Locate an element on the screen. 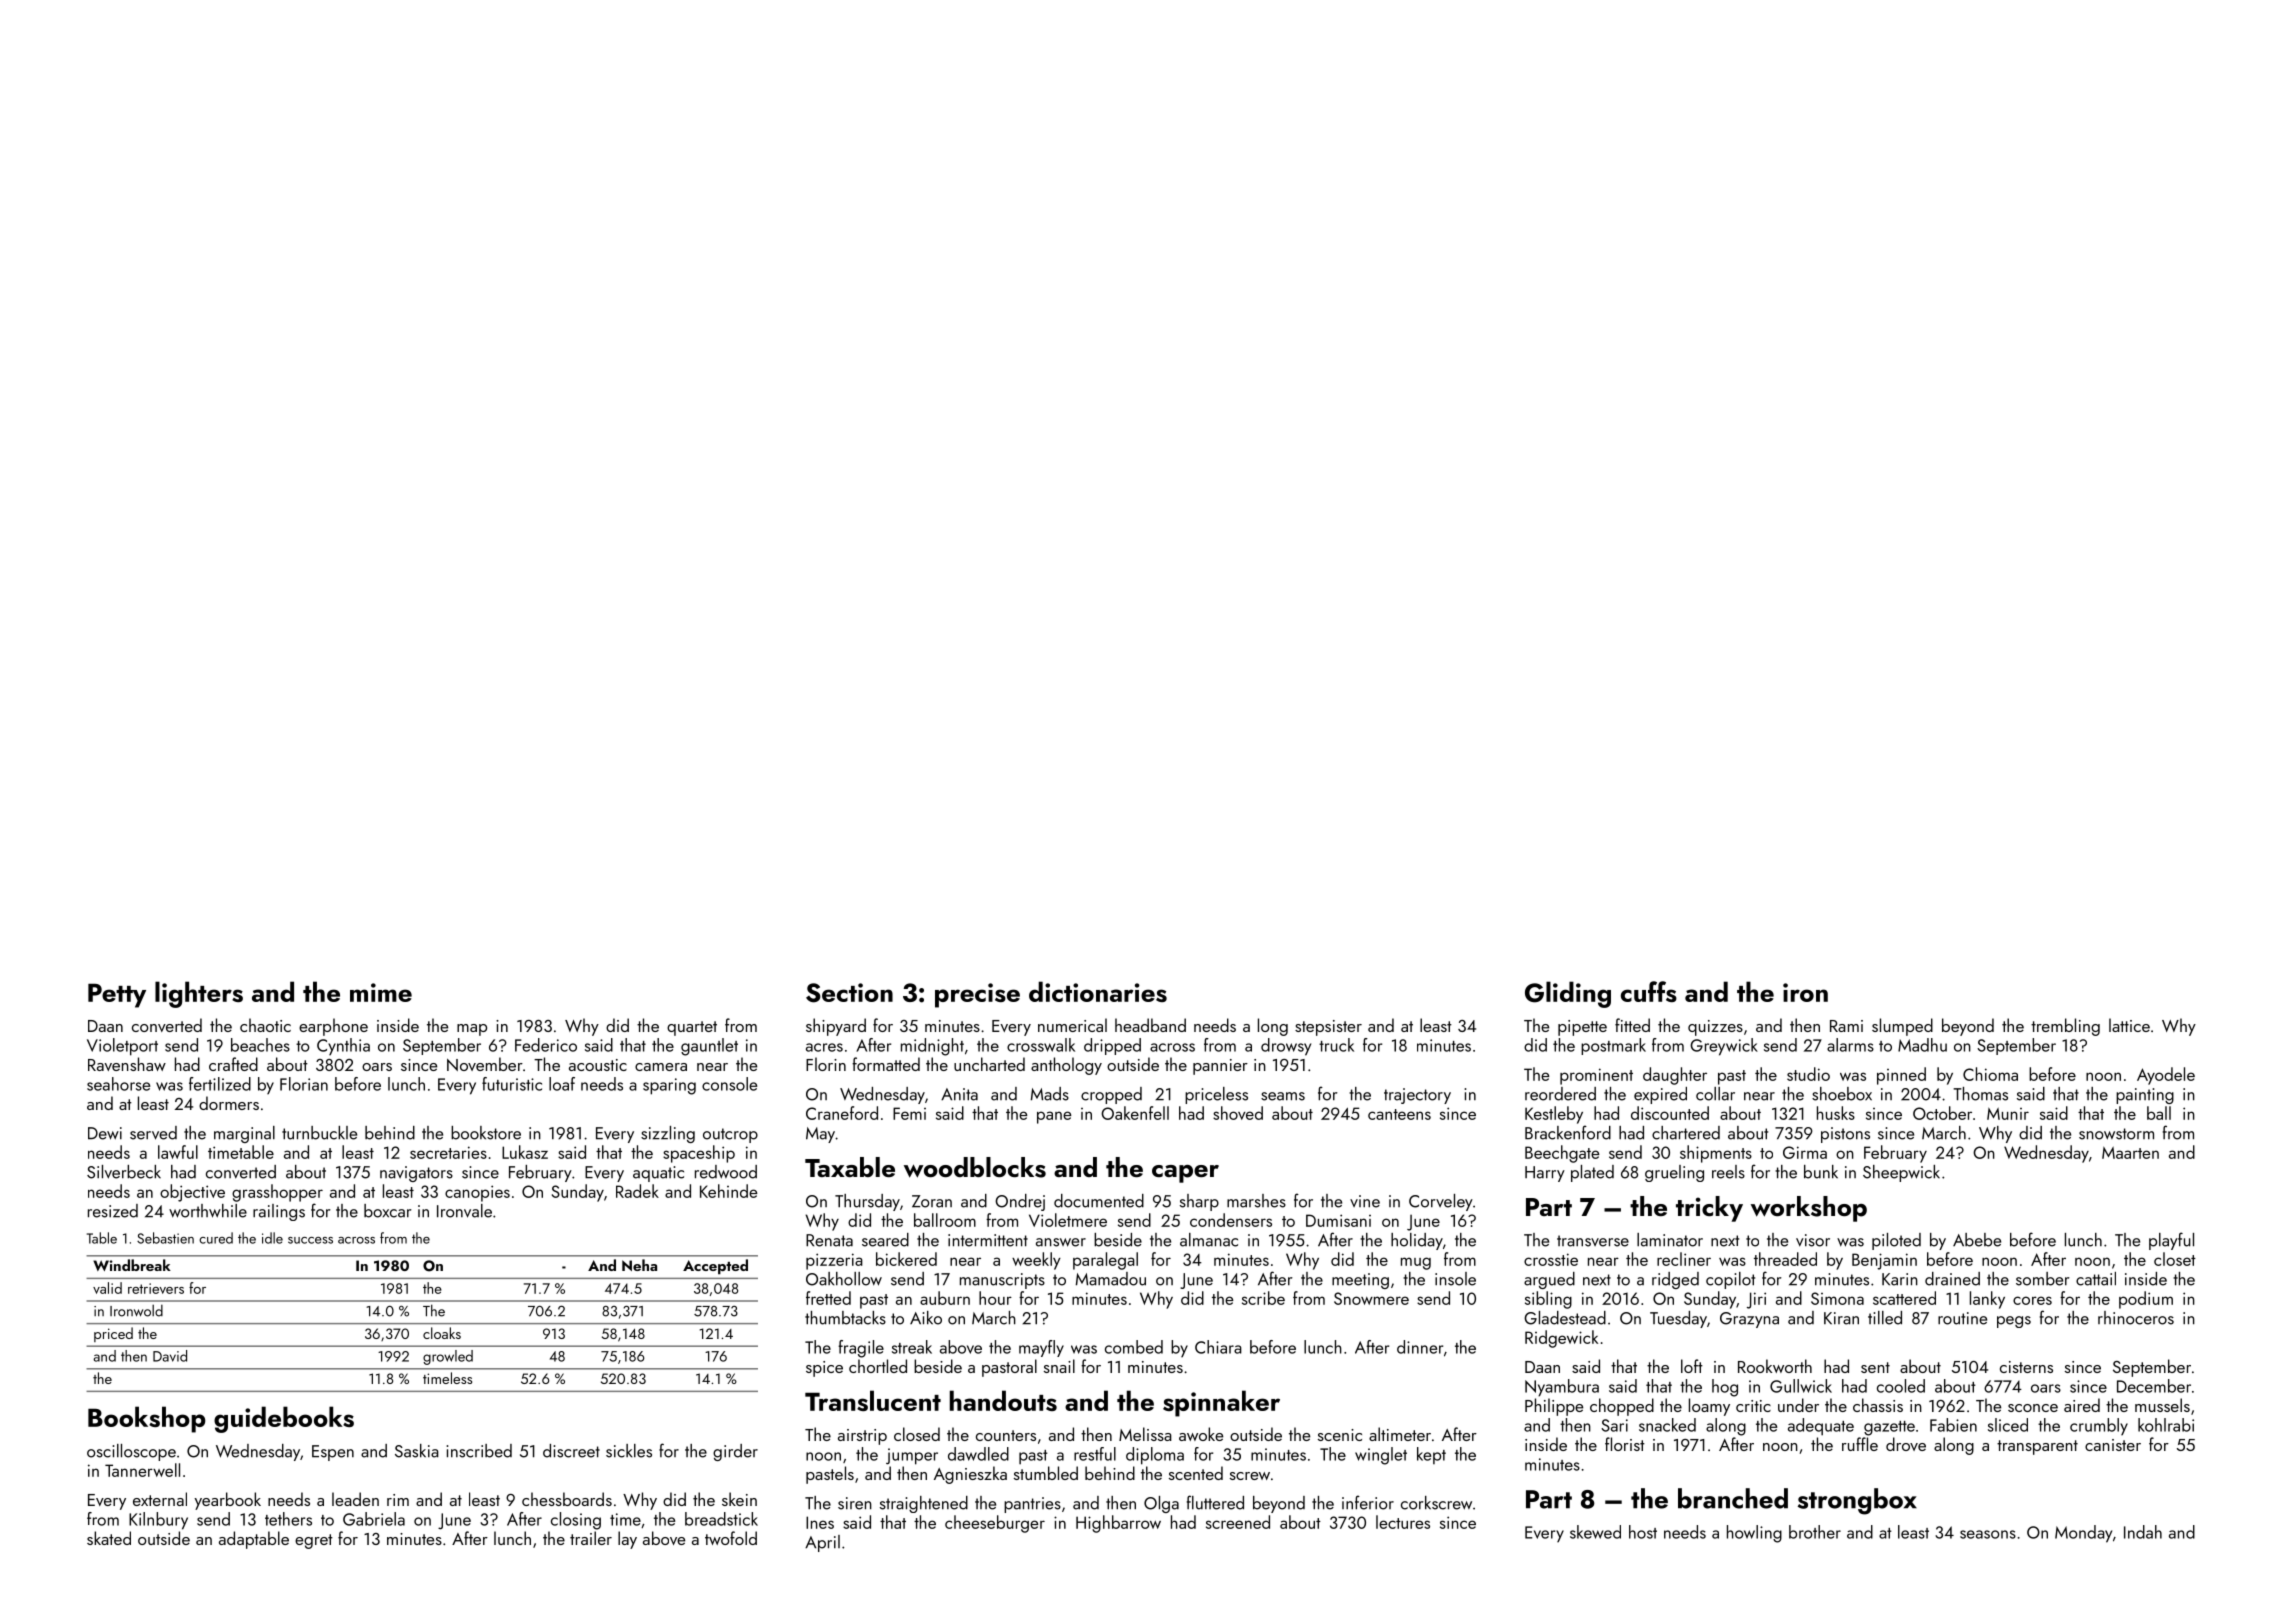  cuffs is located at coordinates (1649, 991).
